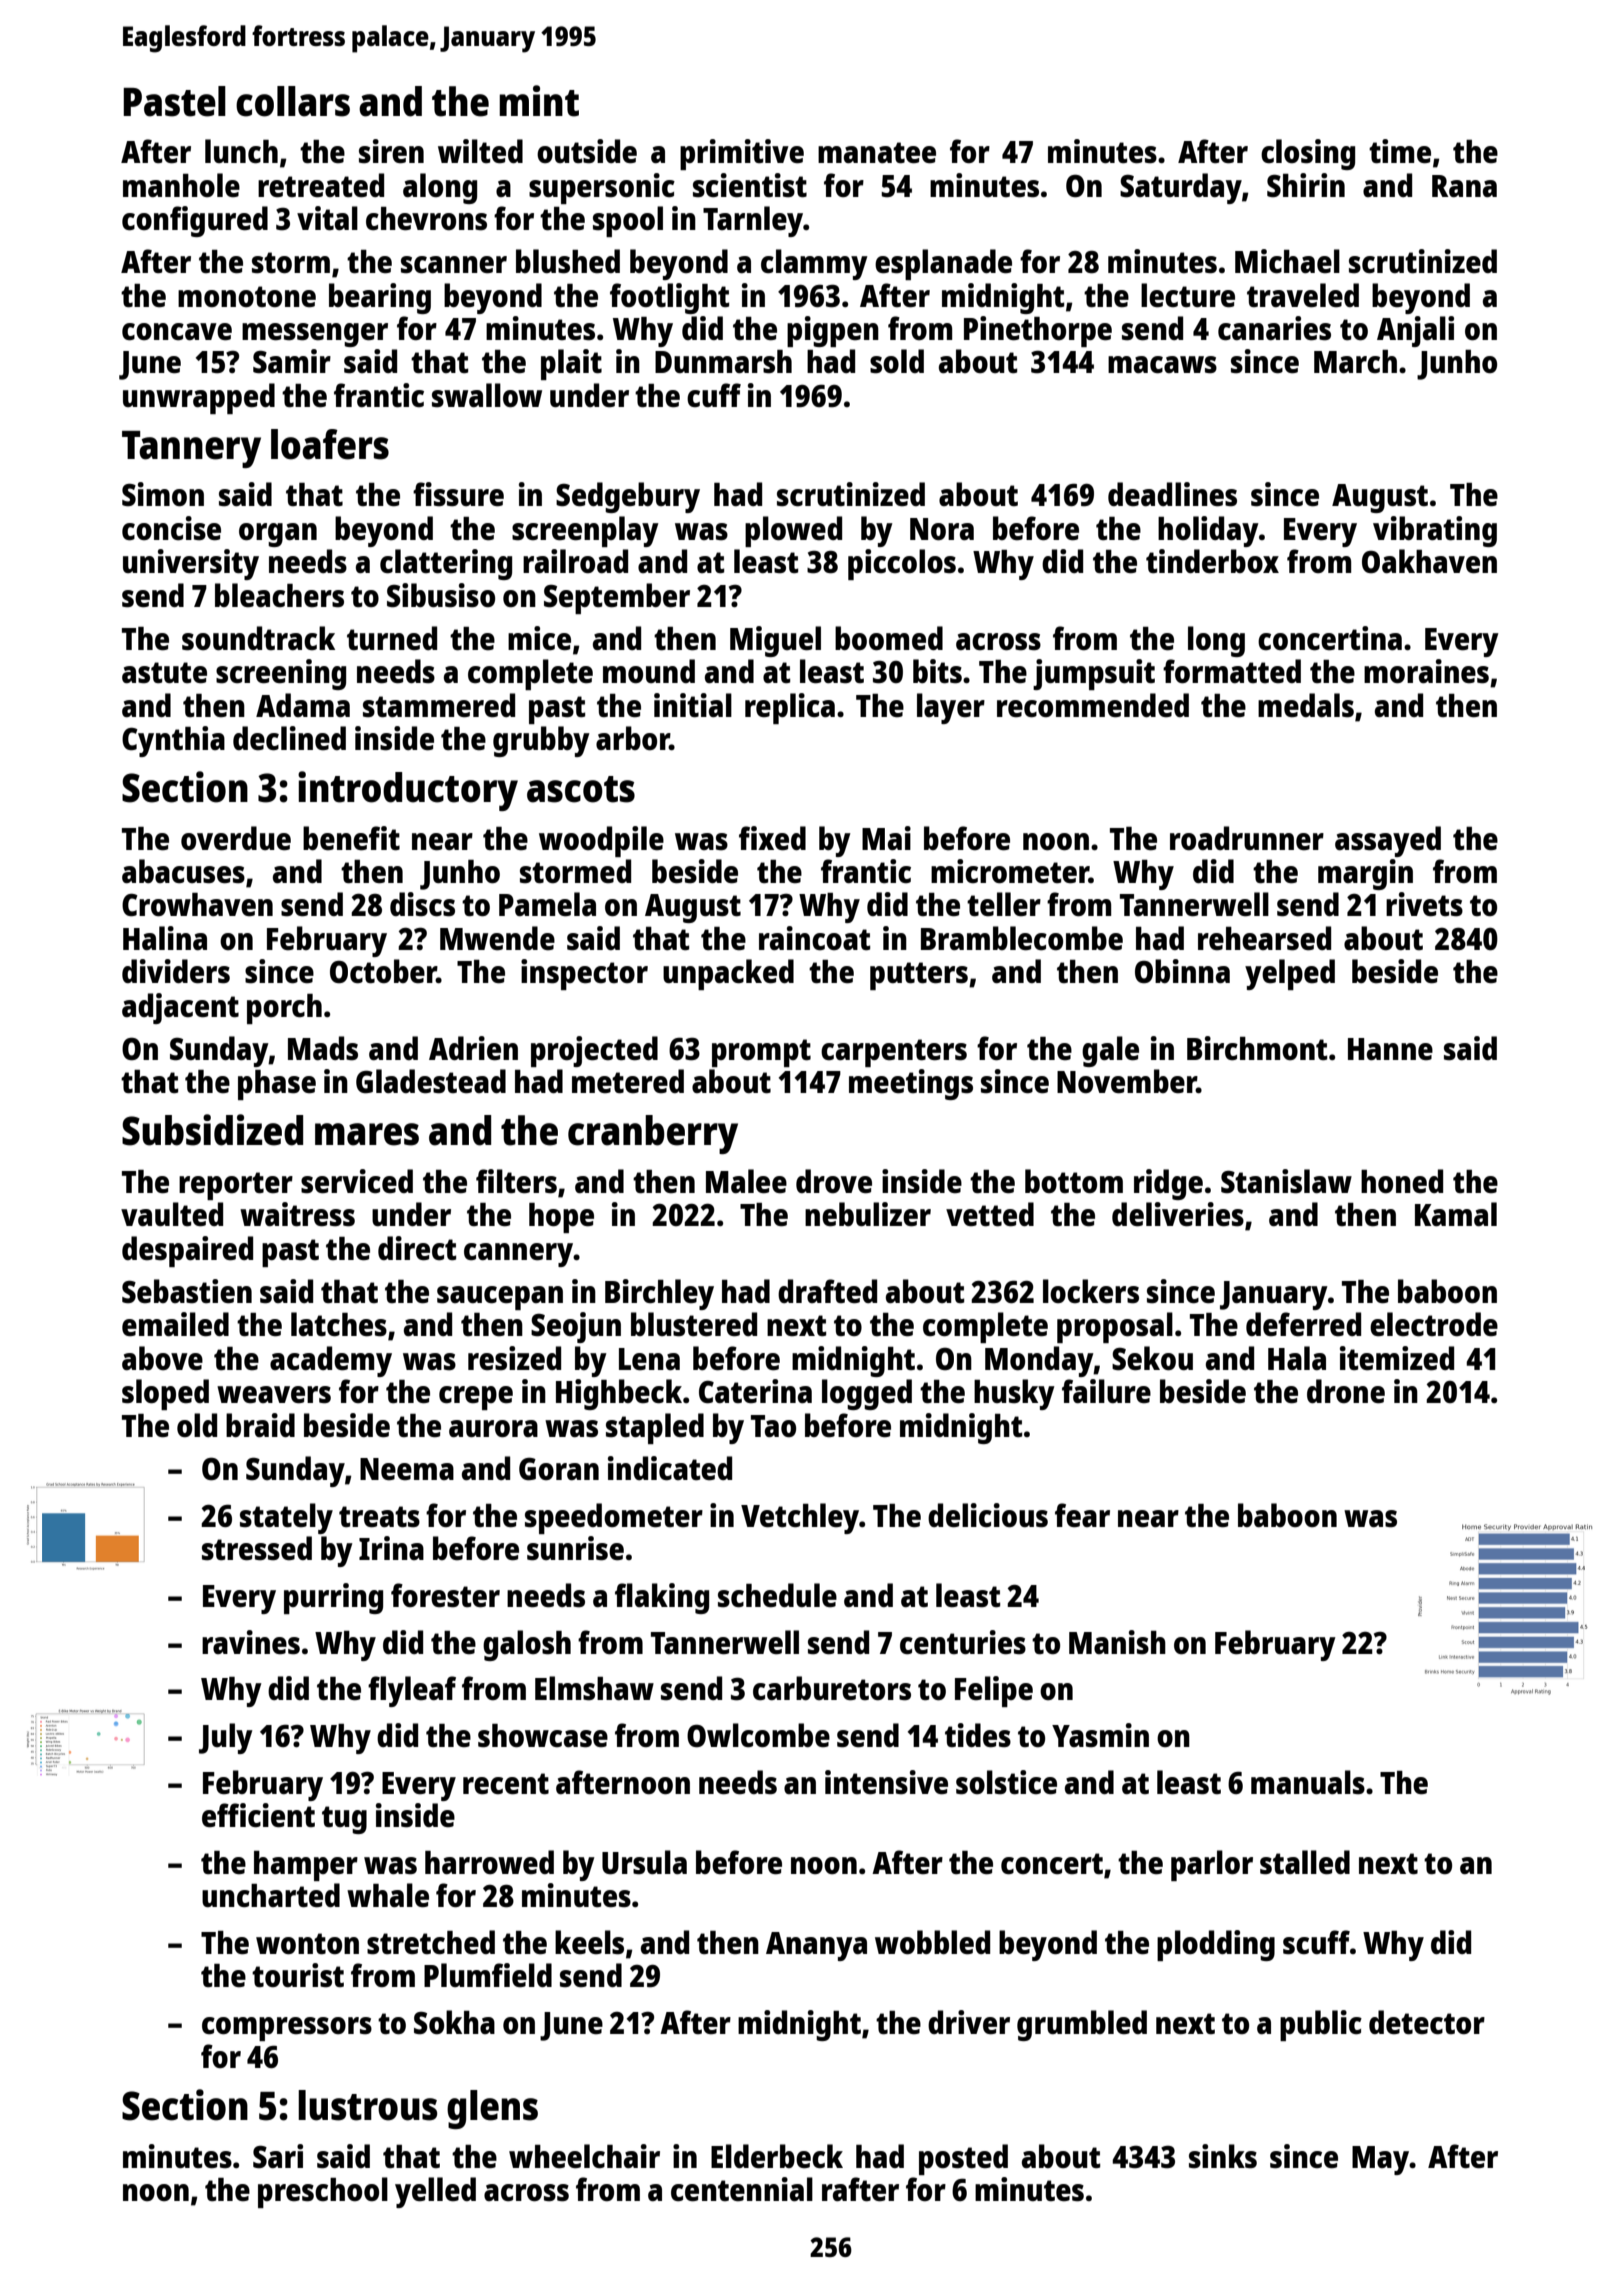 This document has width=1620, height=2292. What do you see at coordinates (867, 1394) in the document?
I see `logged` at bounding box center [867, 1394].
